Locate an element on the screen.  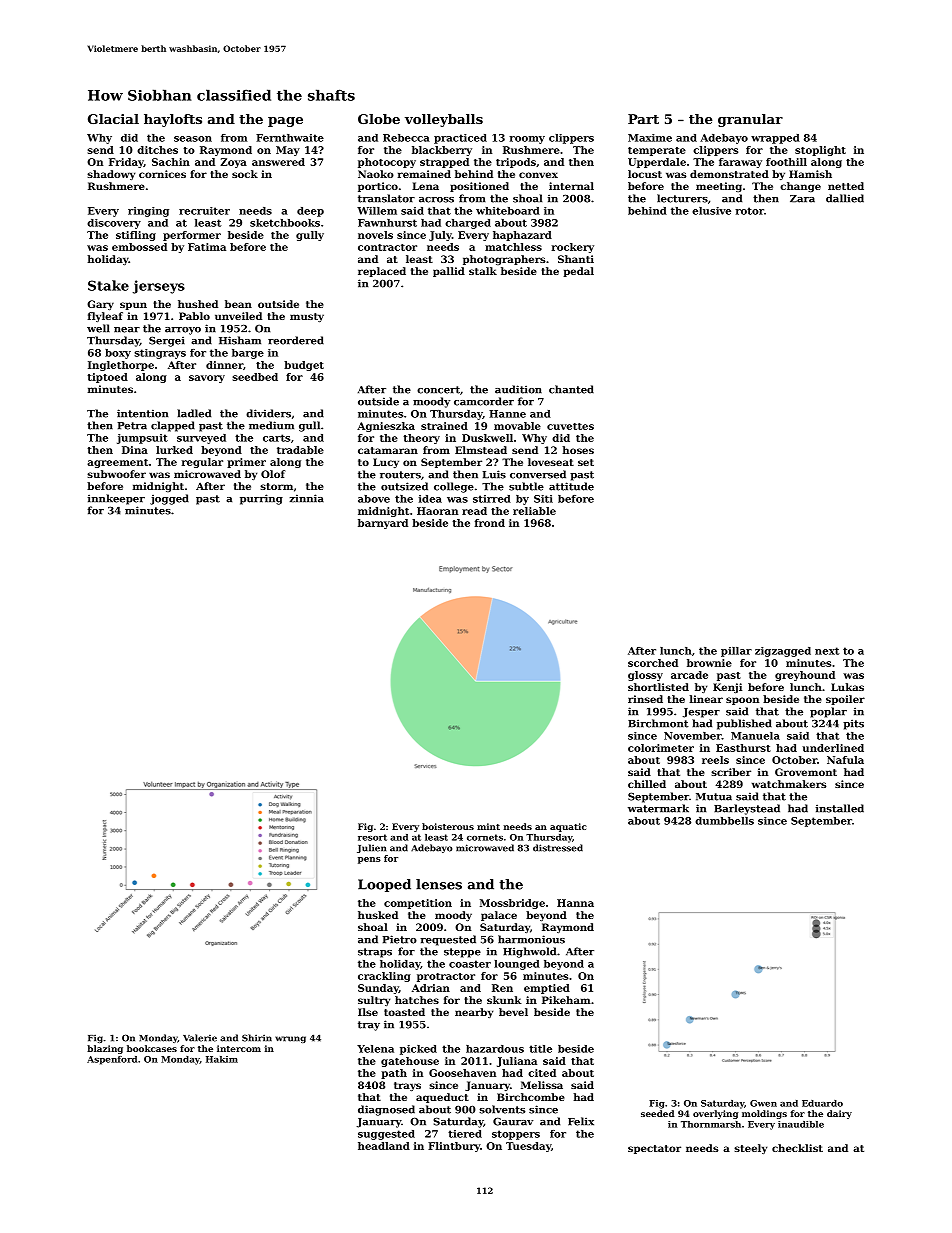
steely is located at coordinates (750, 1149).
